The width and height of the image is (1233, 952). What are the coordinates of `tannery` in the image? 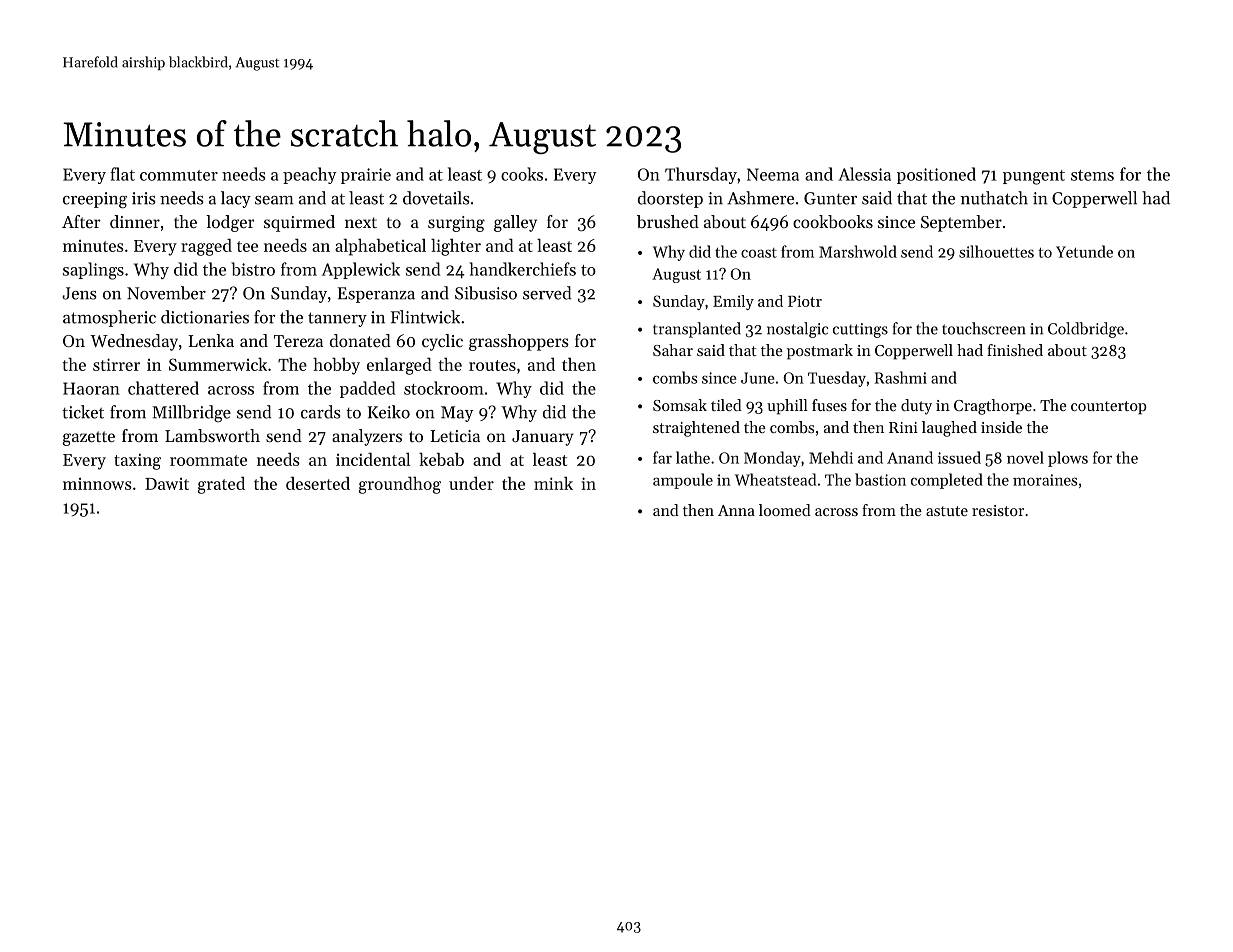 It's located at (337, 319).
